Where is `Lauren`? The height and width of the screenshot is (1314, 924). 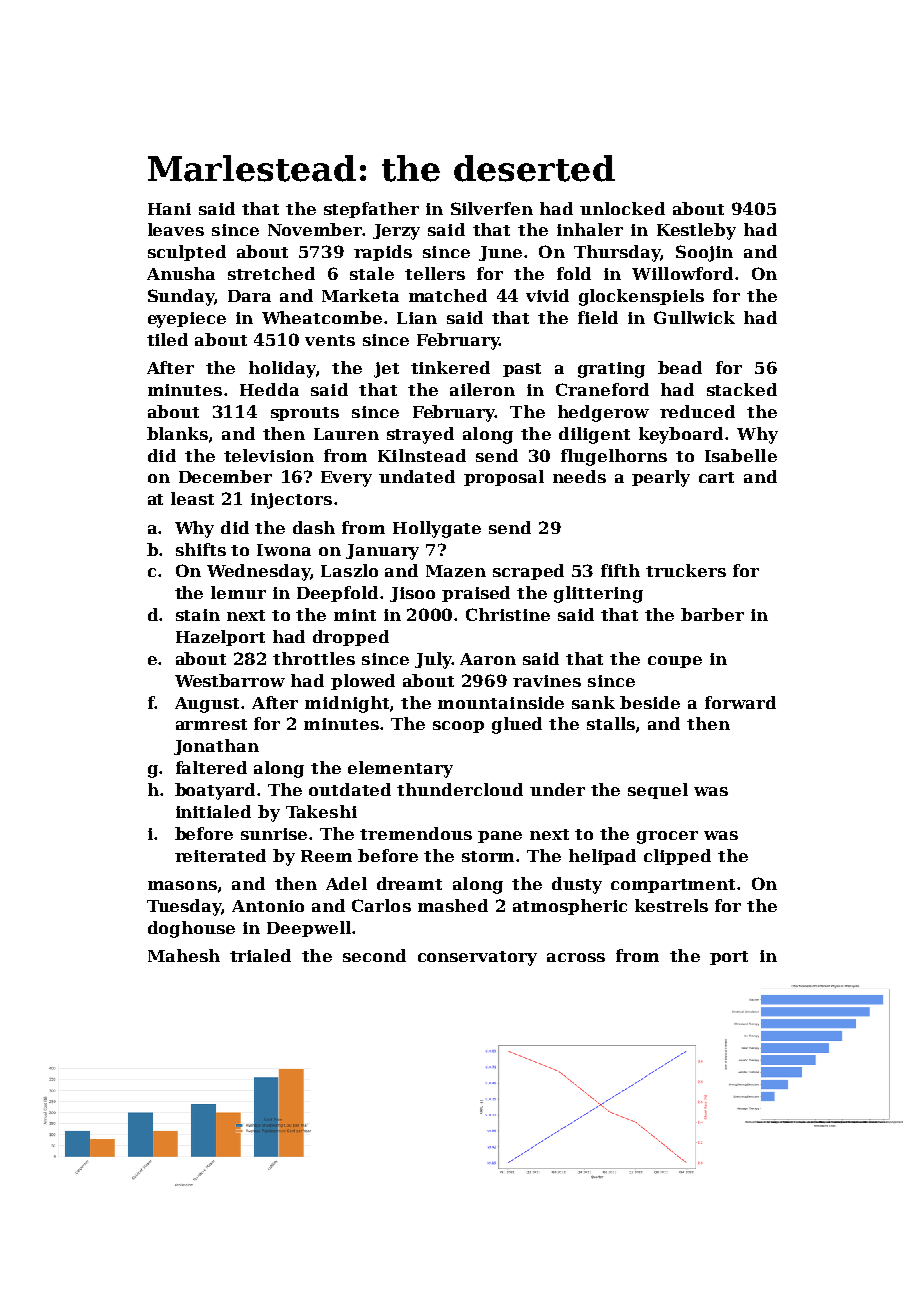 Lauren is located at coordinates (346, 434).
